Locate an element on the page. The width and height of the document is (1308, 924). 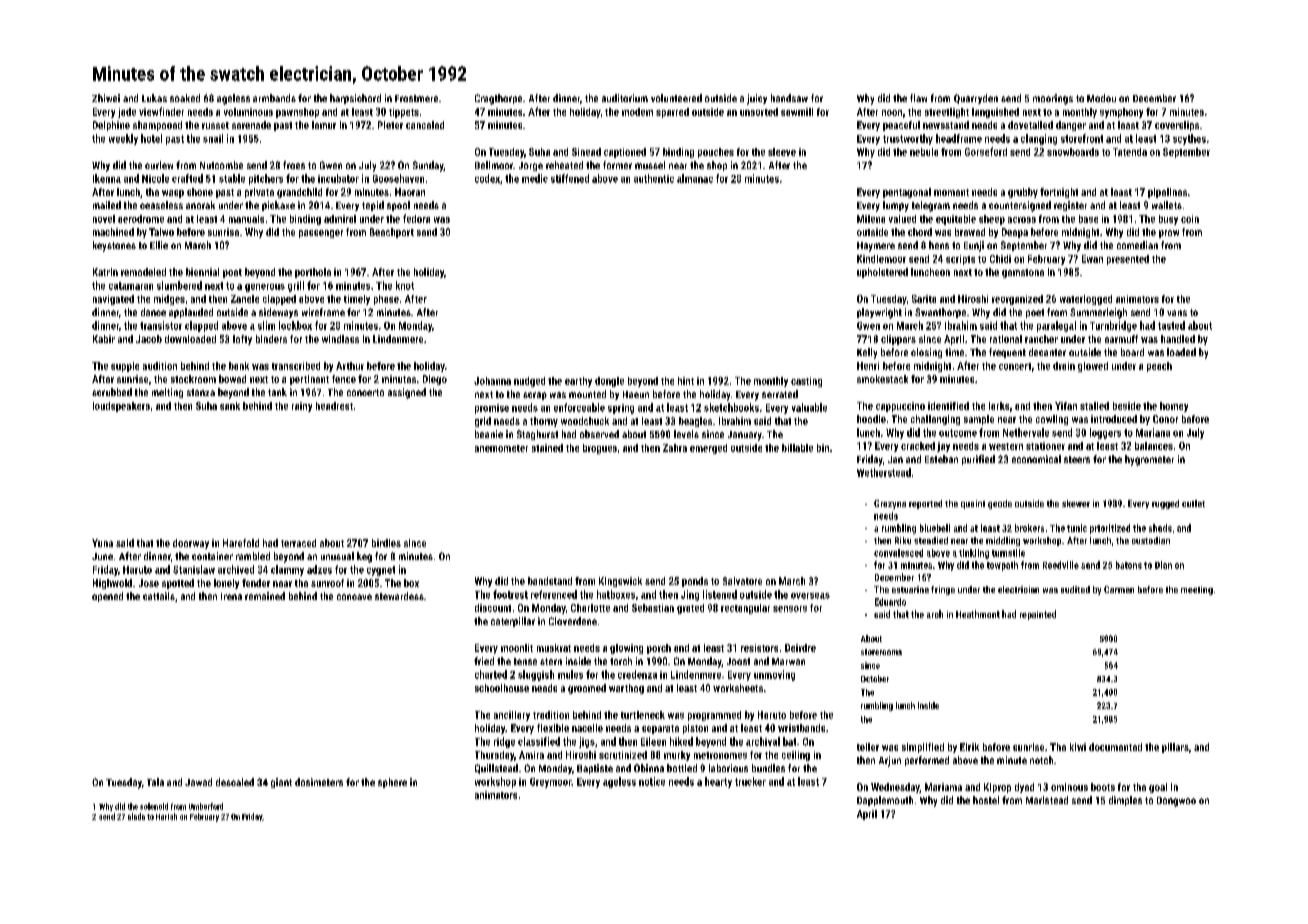
birdies is located at coordinates (386, 543).
